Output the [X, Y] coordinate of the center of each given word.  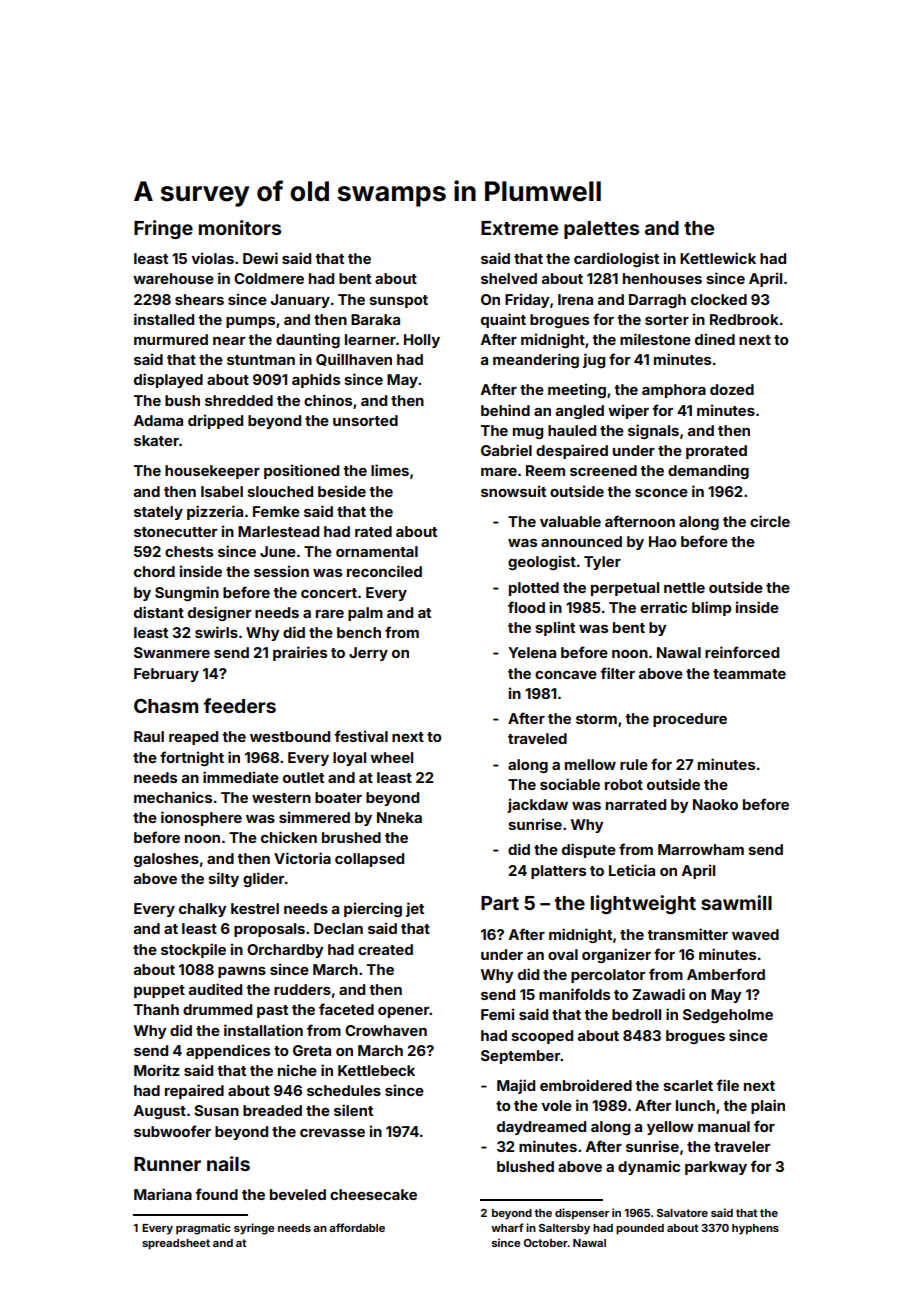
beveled [298, 1194]
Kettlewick [718, 258]
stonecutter [175, 532]
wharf [507, 1227]
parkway [716, 1168]
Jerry [368, 654]
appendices [228, 1051]
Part [500, 903]
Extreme [519, 228]
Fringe [163, 229]
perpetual [625, 589]
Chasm [166, 705]
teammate [749, 674]
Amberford [726, 974]
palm [365, 614]
